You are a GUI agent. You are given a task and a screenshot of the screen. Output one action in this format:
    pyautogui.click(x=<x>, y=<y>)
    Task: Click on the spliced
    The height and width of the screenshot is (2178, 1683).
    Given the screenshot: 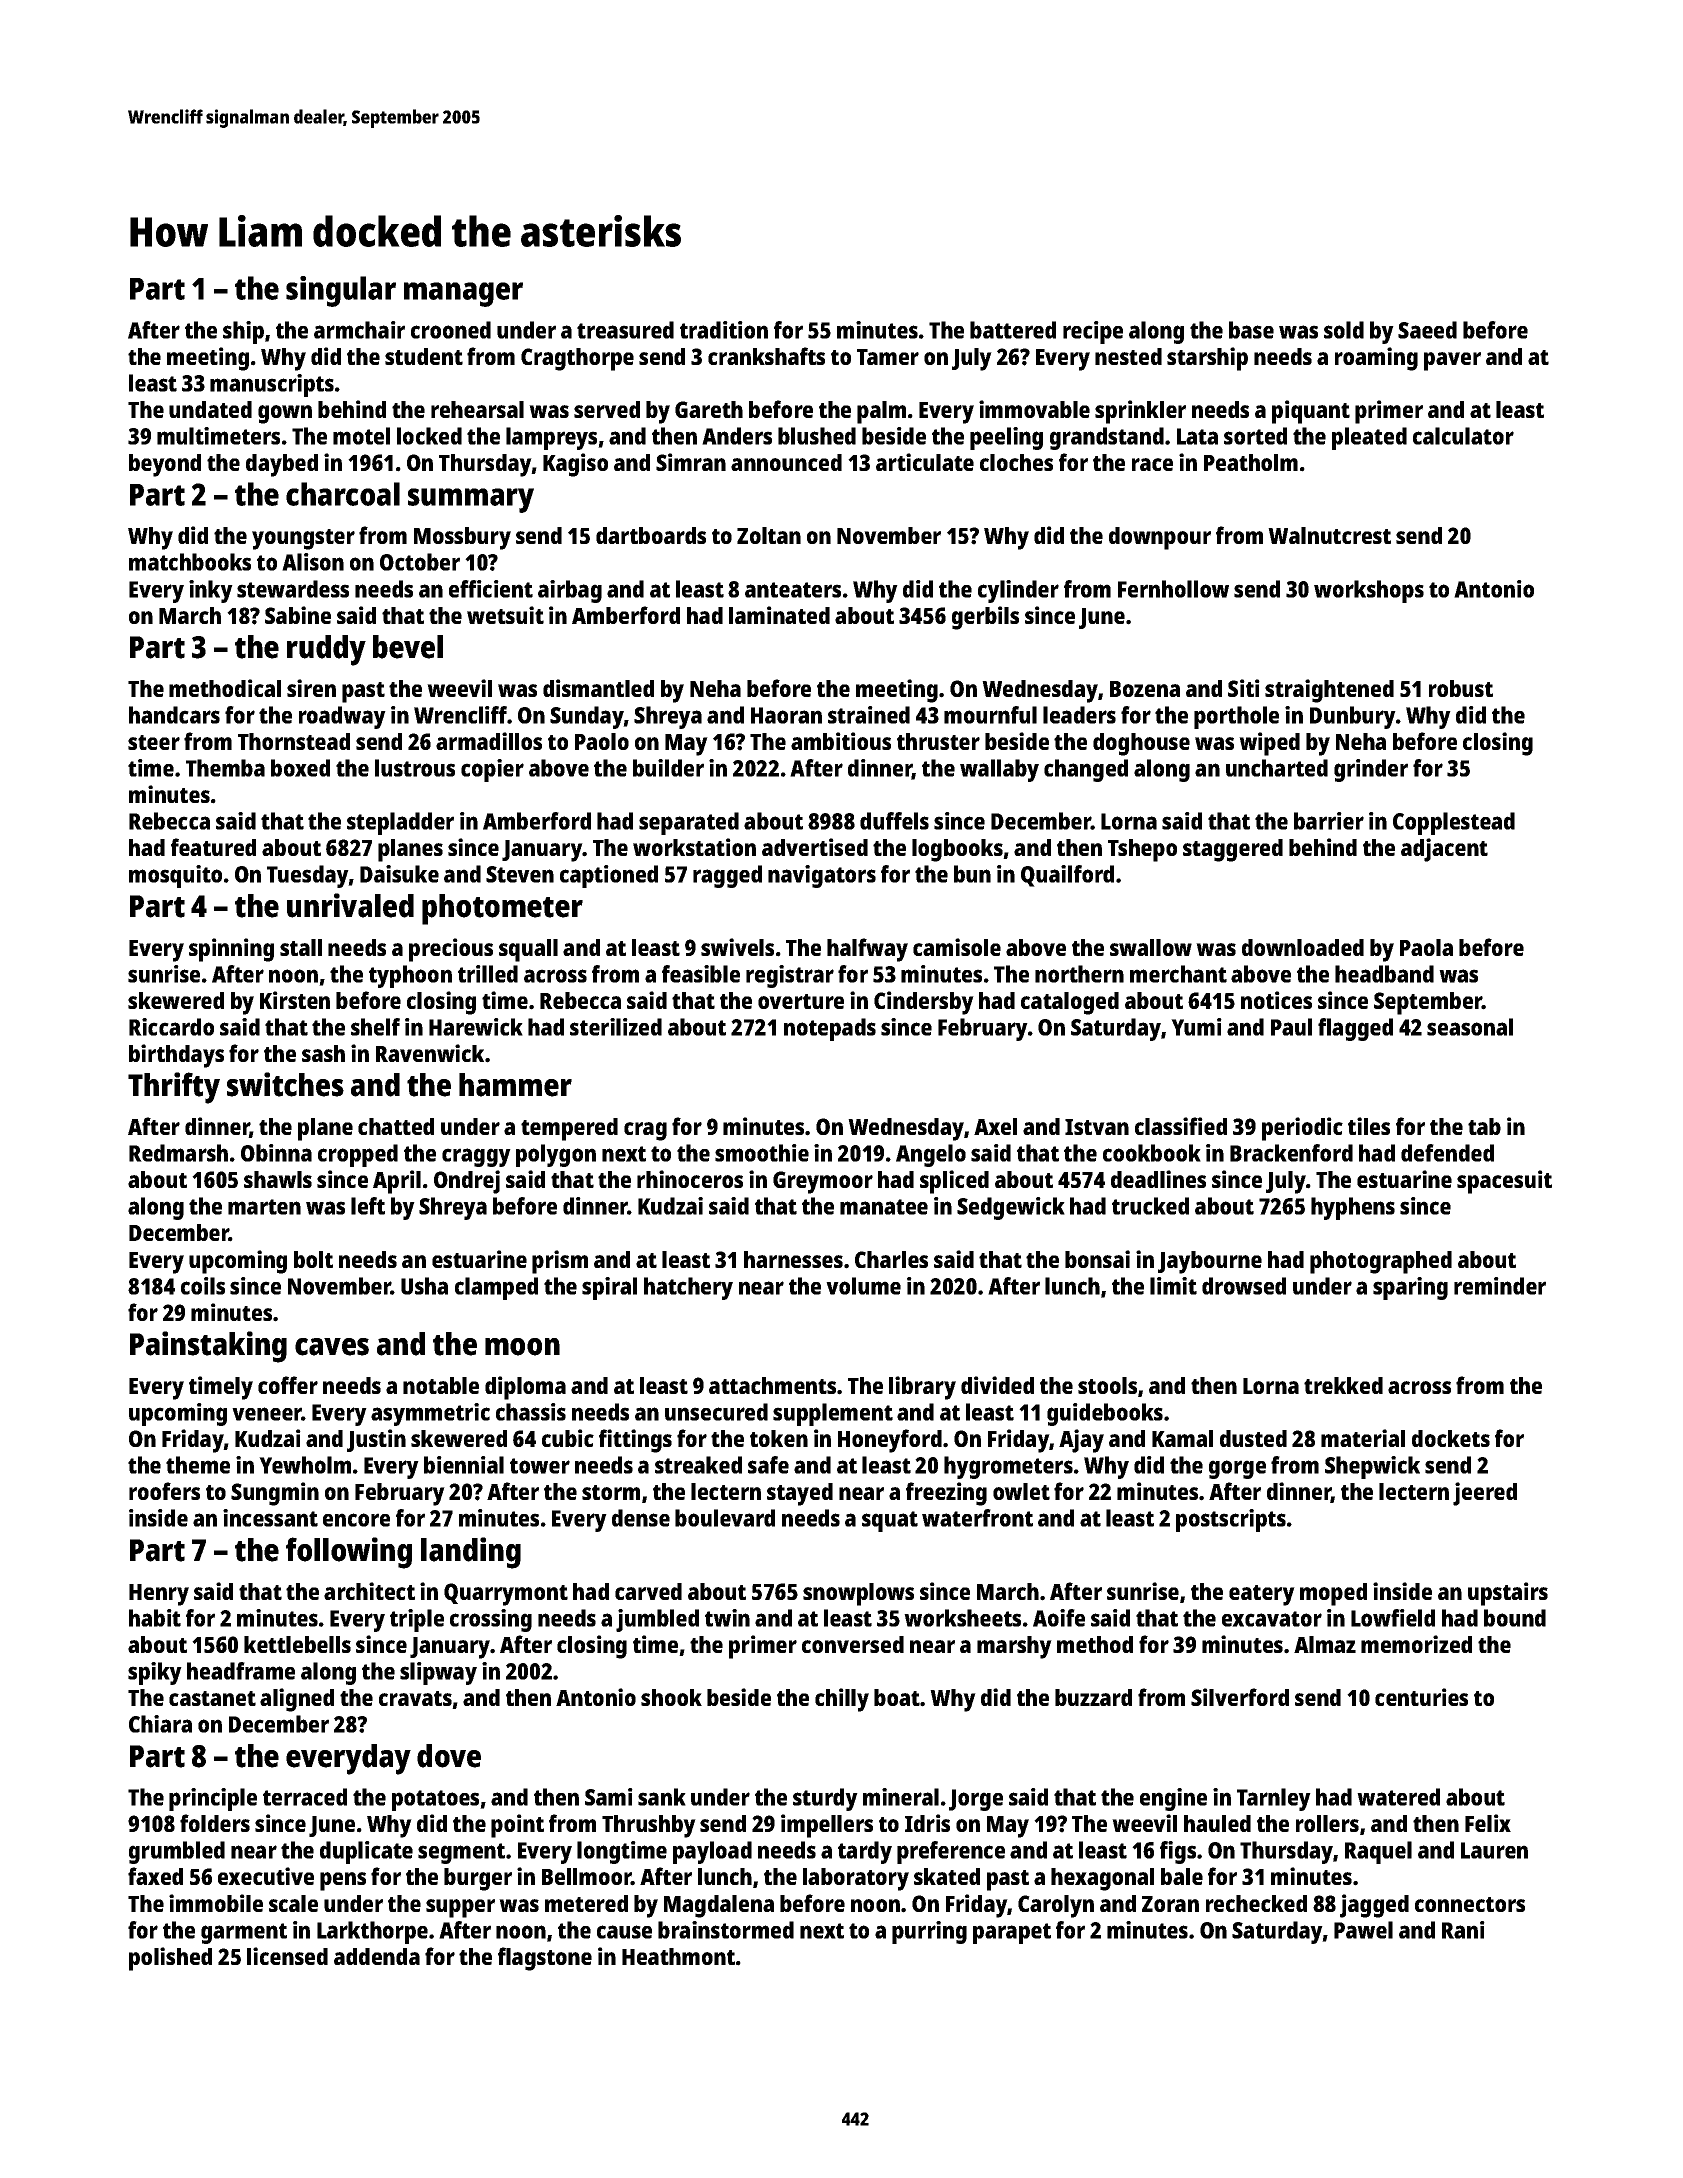 What is the action you would take?
    pyautogui.click(x=954, y=1182)
